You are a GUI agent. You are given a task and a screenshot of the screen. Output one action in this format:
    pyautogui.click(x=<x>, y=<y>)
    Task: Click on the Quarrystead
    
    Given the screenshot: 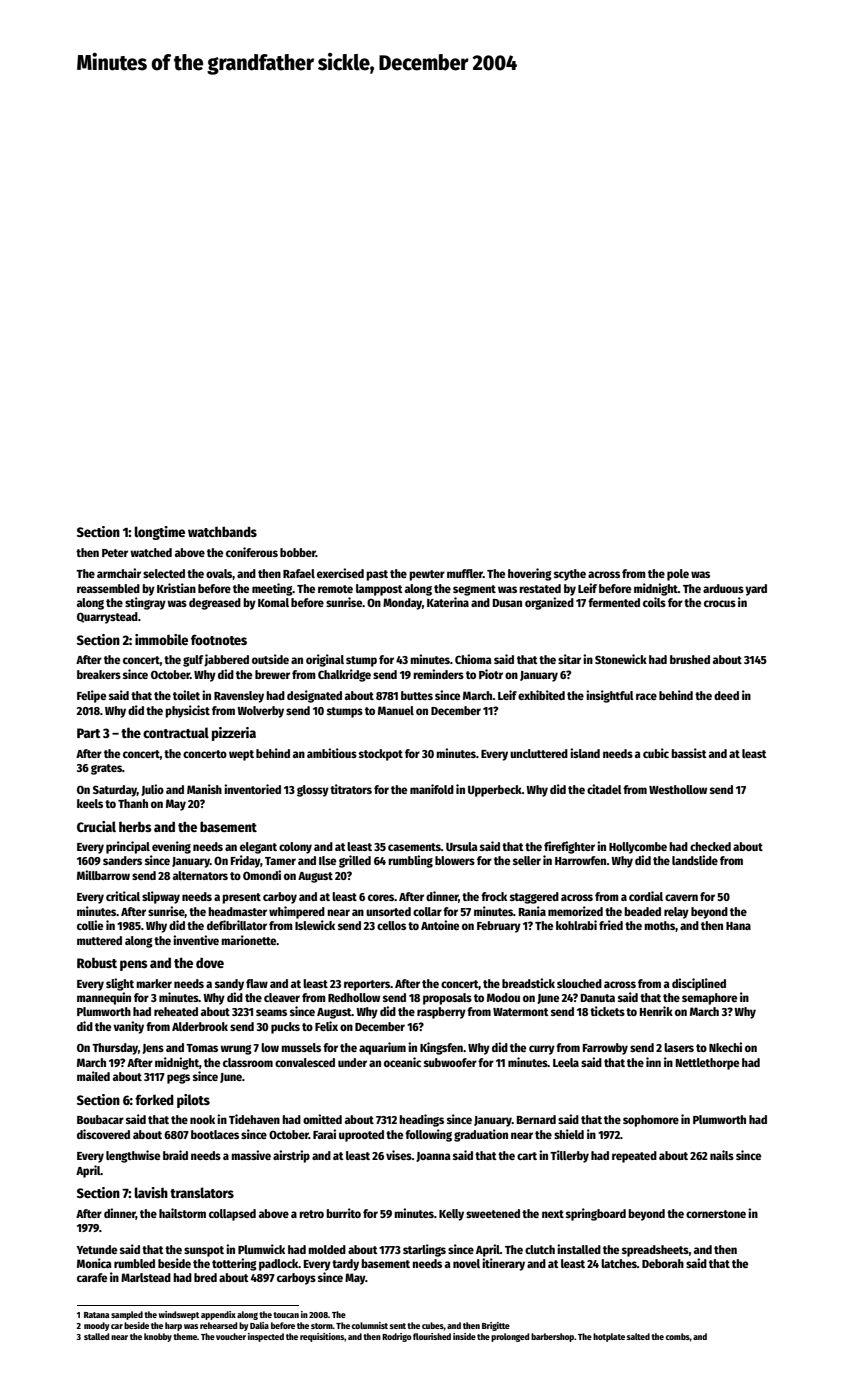 What is the action you would take?
    pyautogui.click(x=107, y=618)
